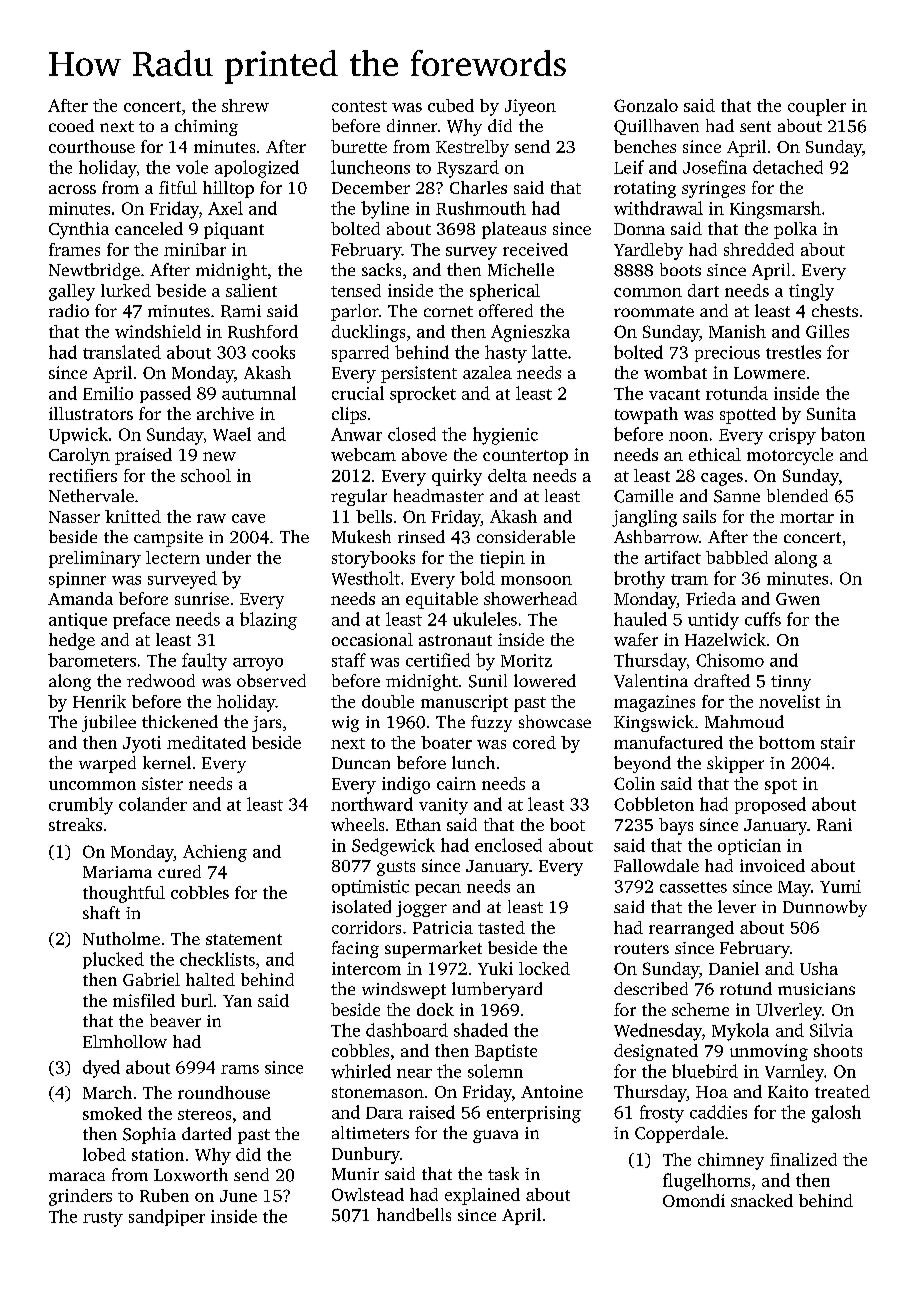 The width and height of the screenshot is (924, 1308). I want to click on Gwen, so click(798, 599).
